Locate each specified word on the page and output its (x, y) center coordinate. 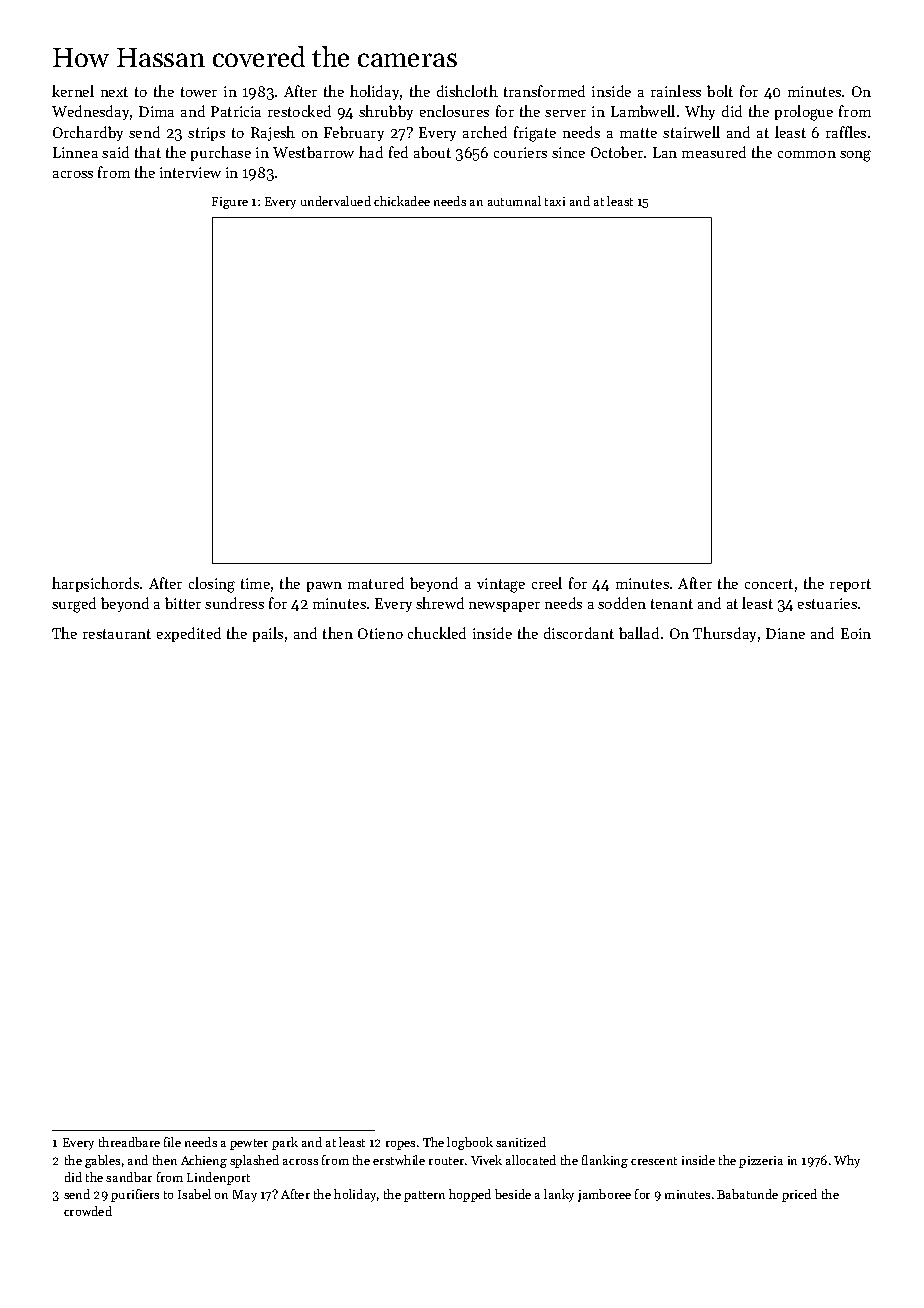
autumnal (514, 201)
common (807, 154)
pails (268, 634)
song (855, 156)
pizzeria (761, 1162)
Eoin (856, 633)
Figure (230, 203)
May (245, 1196)
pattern (424, 1196)
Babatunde (747, 1194)
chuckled (437, 633)
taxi (555, 201)
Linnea (75, 152)
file (172, 1142)
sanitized (521, 1142)
